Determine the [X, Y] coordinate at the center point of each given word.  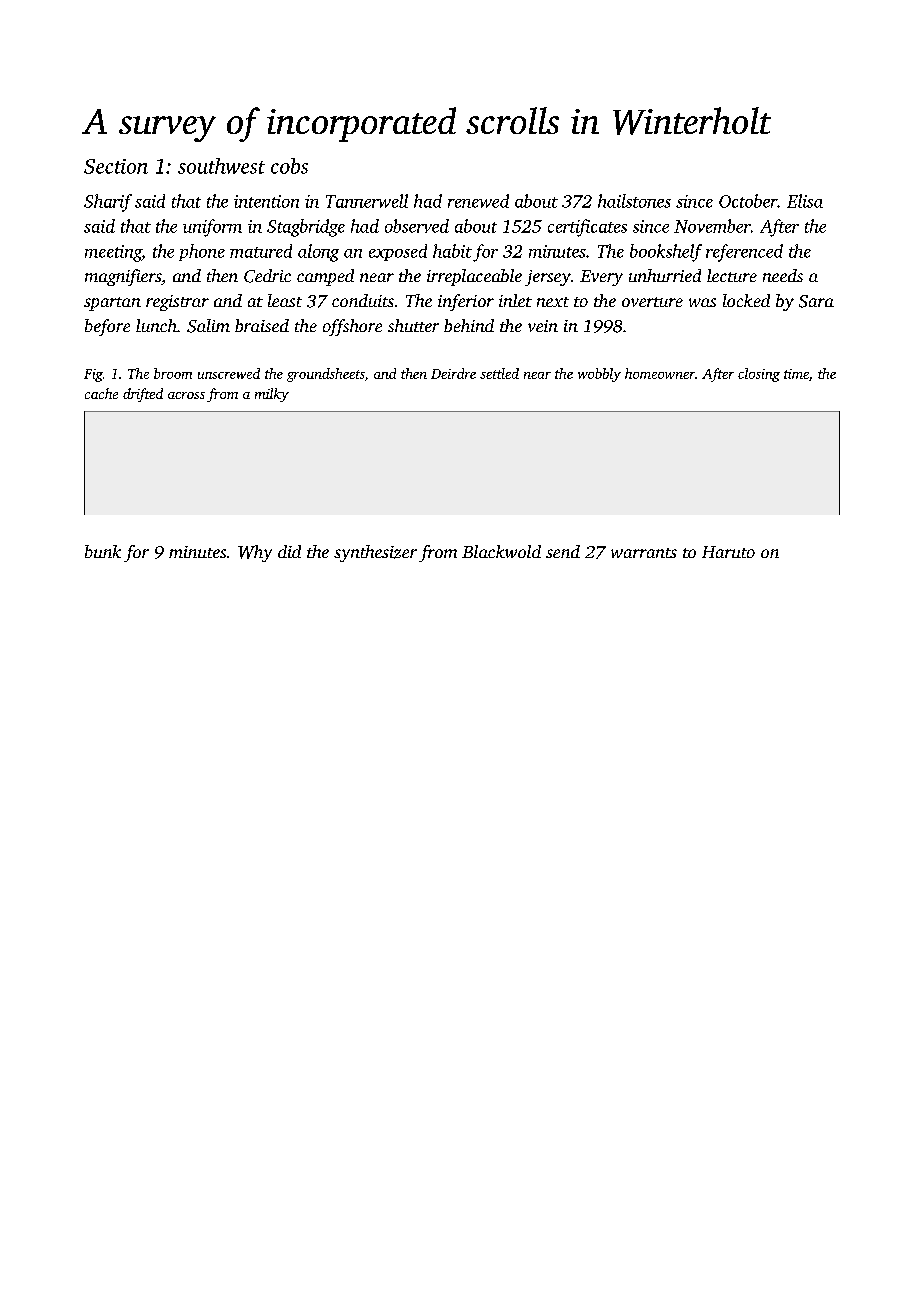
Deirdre [453, 373]
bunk [103, 551]
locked [746, 300]
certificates [587, 228]
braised [262, 325]
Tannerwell [367, 201]
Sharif [108, 203]
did [289, 551]
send [563, 551]
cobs [289, 166]
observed [417, 226]
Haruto [728, 552]
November [712, 226]
